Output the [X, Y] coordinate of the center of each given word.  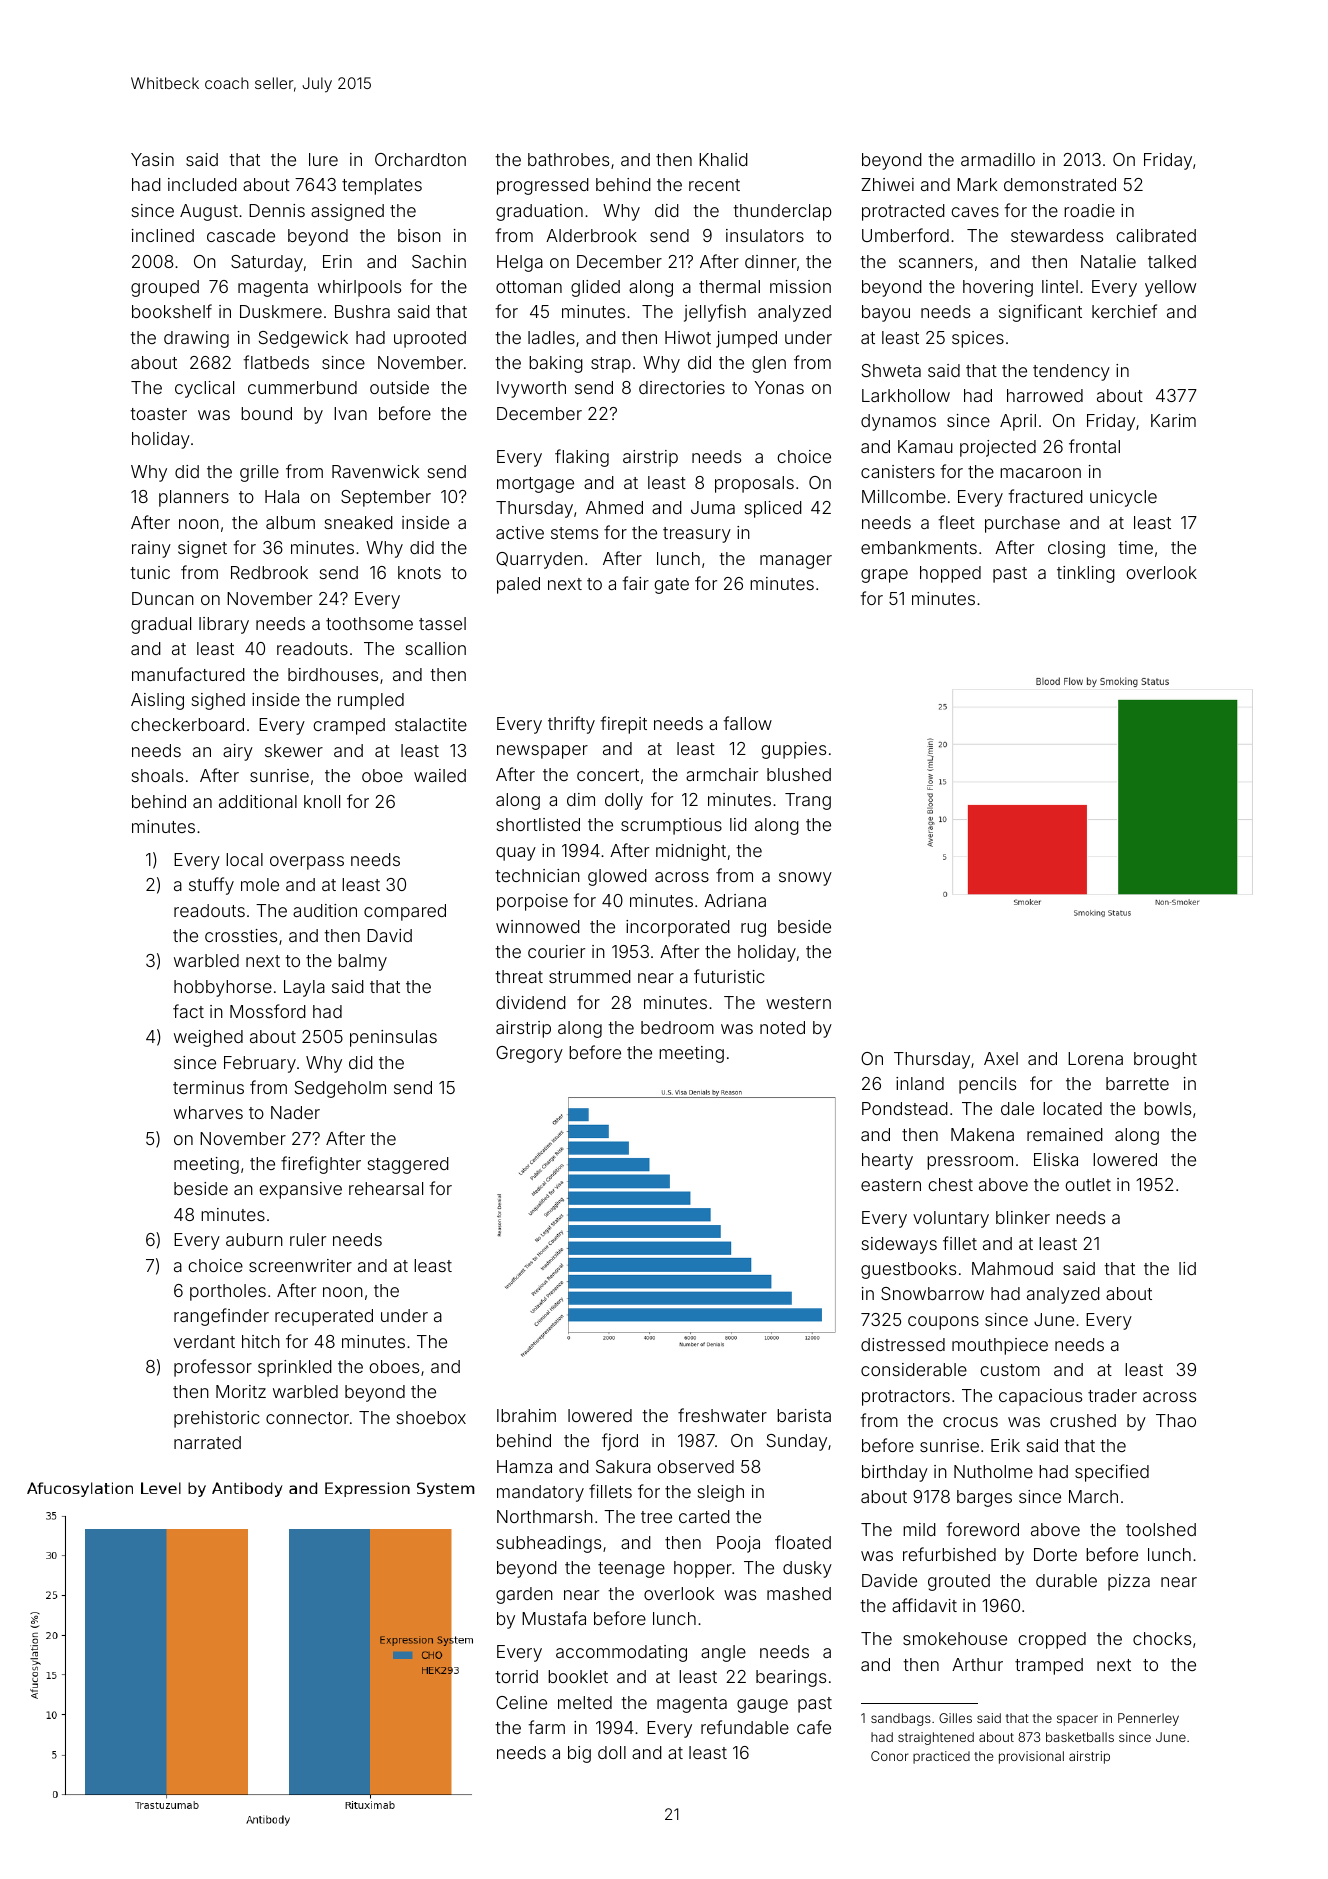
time [1135, 547]
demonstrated [1060, 184]
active [520, 532]
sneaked [359, 522]
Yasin [152, 159]
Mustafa [554, 1618]
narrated [207, 1442]
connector [307, 1418]
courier [556, 951]
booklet [578, 1676]
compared [405, 912]
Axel [1001, 1058]
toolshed [1161, 1529]
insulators [765, 235]
